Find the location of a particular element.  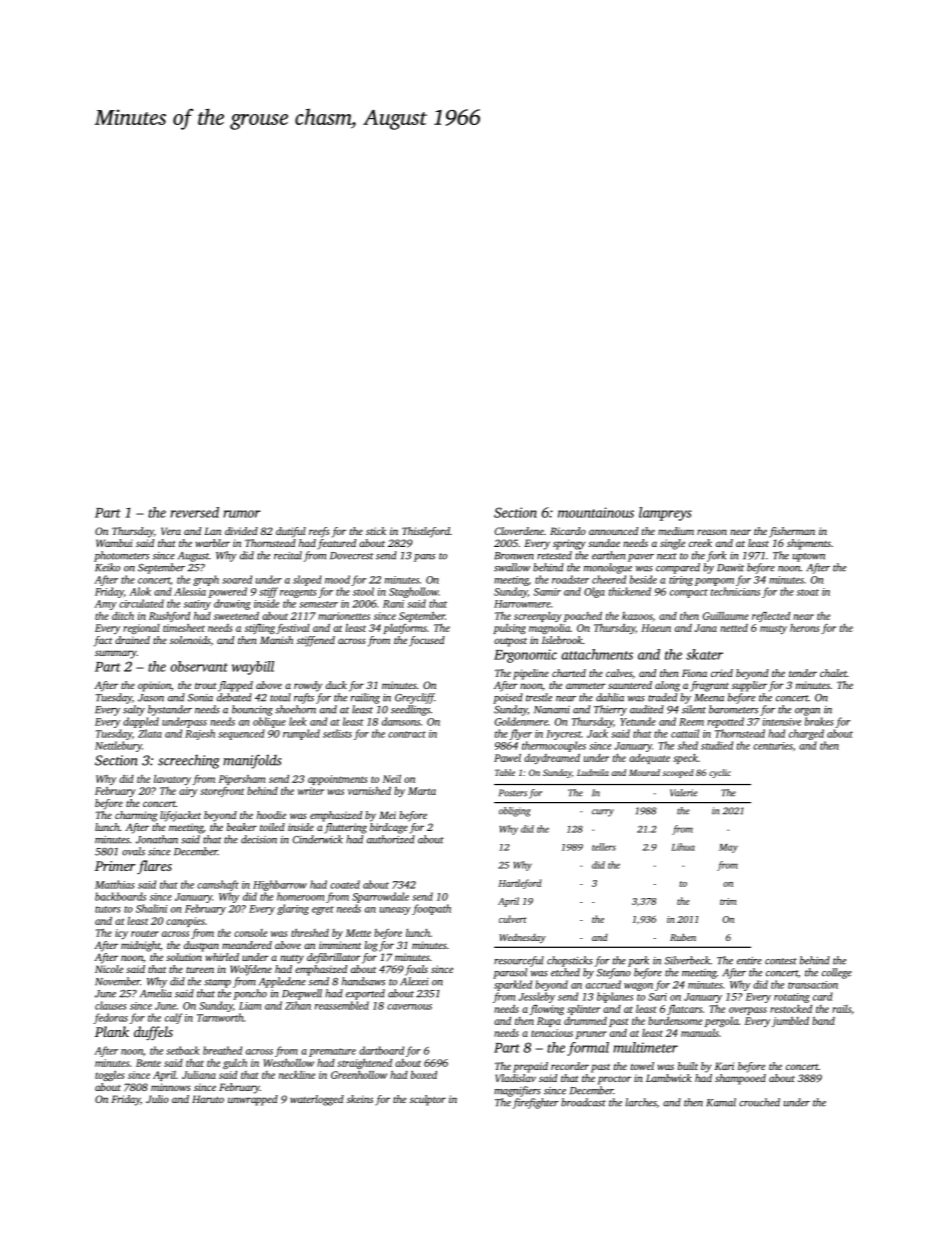

rumor is located at coordinates (242, 514).
